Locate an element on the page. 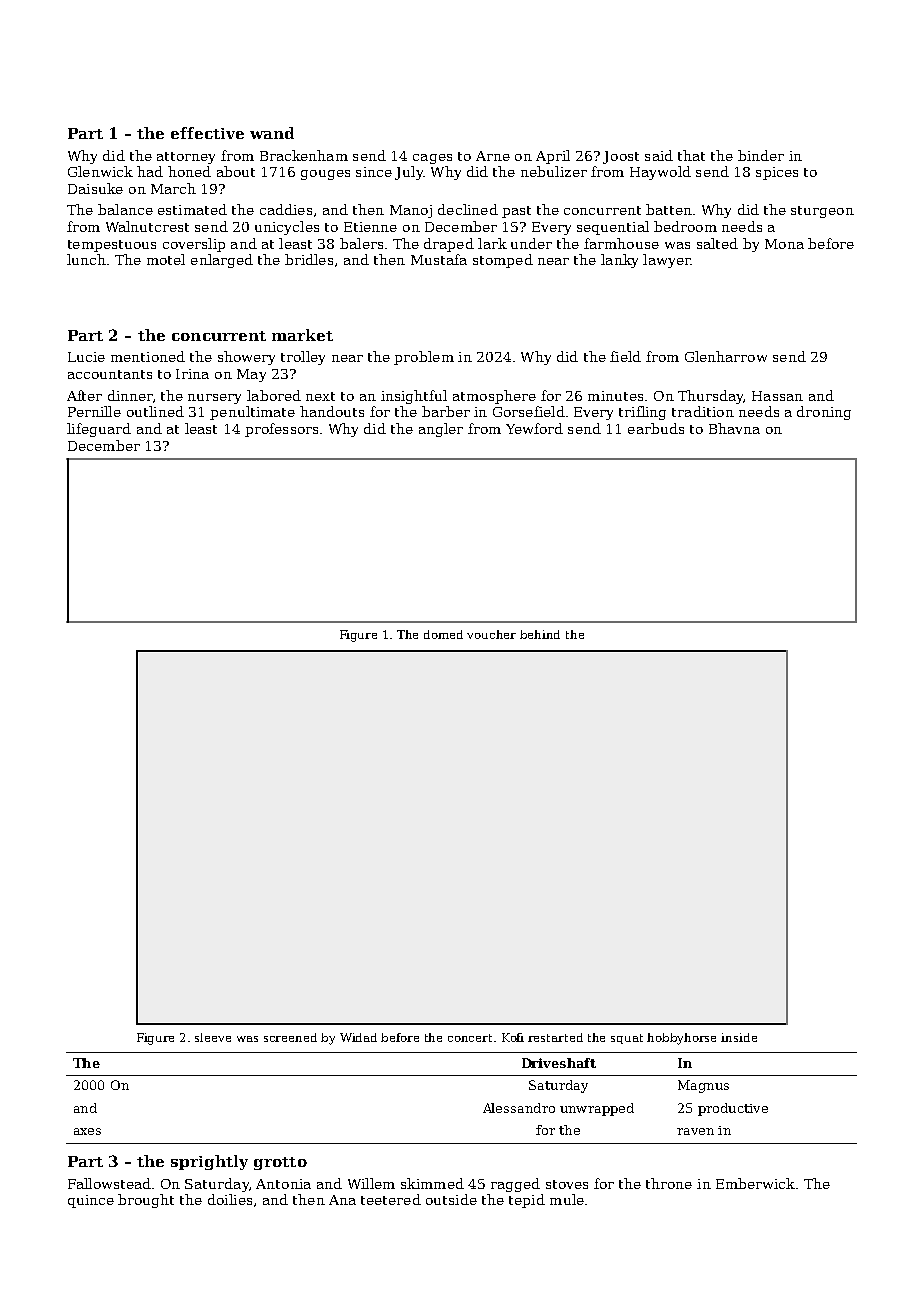  estimated is located at coordinates (192, 209).
